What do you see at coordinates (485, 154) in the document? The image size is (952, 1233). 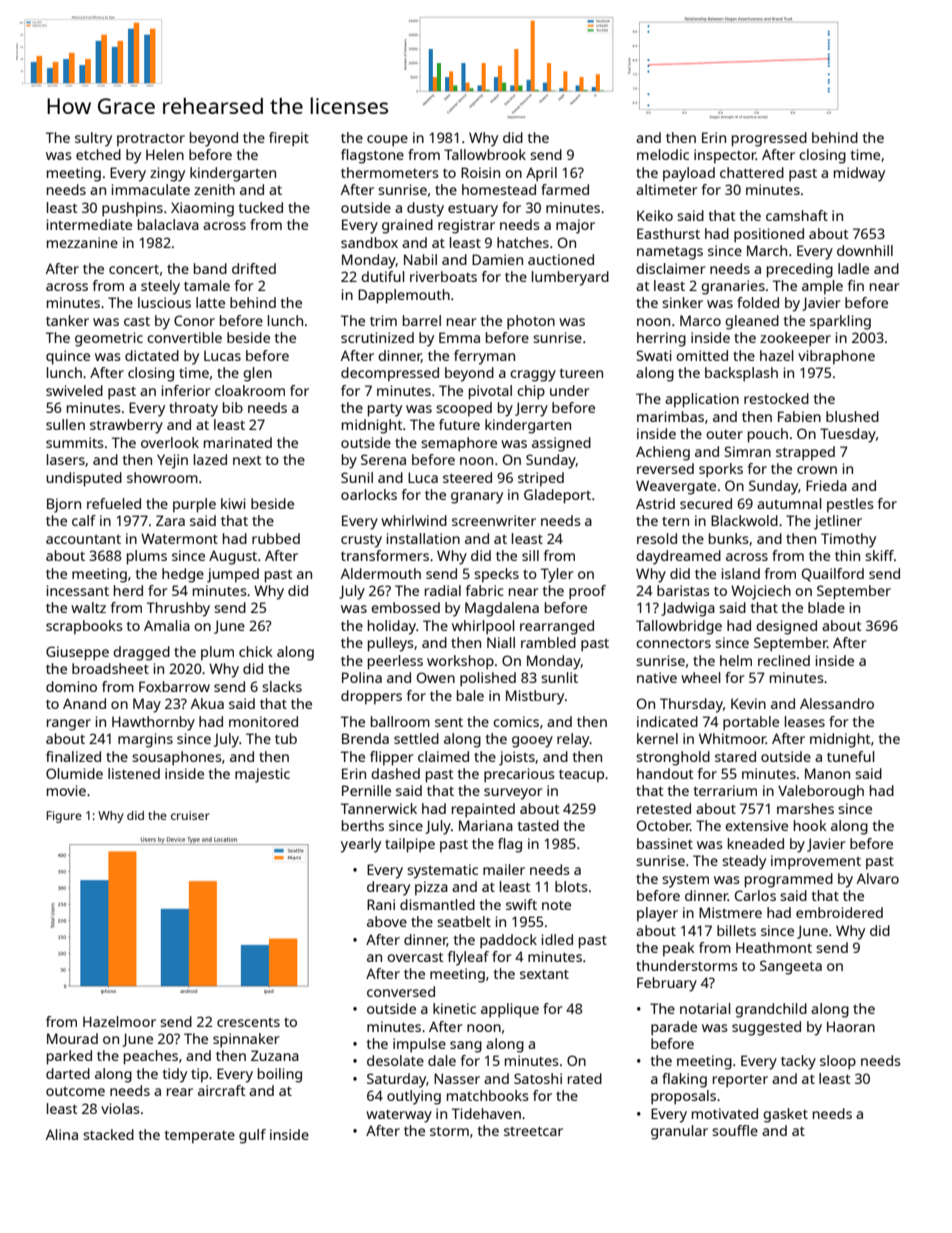 I see `Tallowbrook` at bounding box center [485, 154].
